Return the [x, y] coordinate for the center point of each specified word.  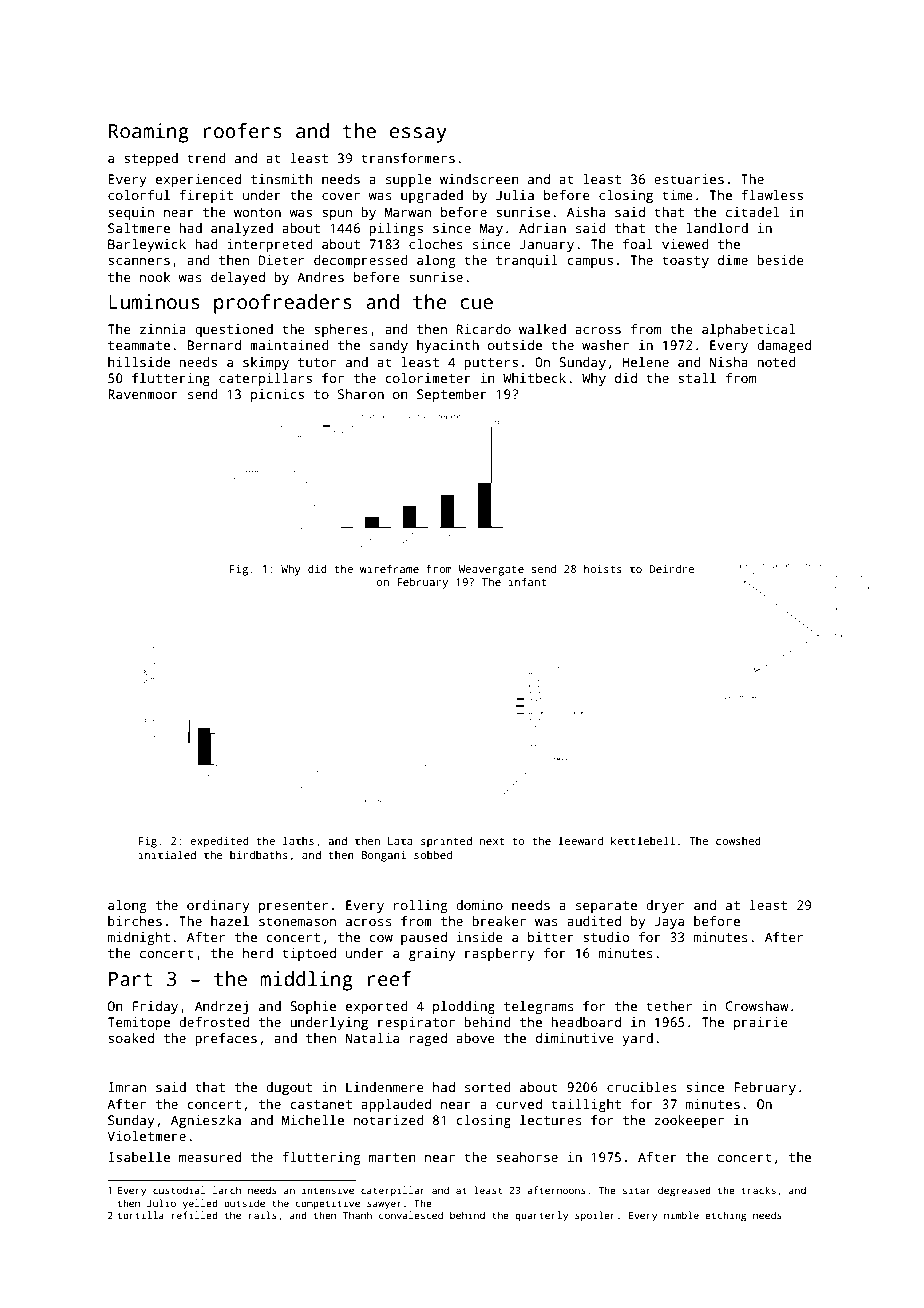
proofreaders [283, 304]
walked [542, 329]
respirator [416, 1023]
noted [776, 362]
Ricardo [484, 329]
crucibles [642, 1087]
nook [155, 277]
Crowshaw [757, 1006]
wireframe [389, 568]
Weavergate [491, 570]
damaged [784, 346]
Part [131, 979]
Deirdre [672, 568]
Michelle [313, 1120]
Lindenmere [385, 1087]
